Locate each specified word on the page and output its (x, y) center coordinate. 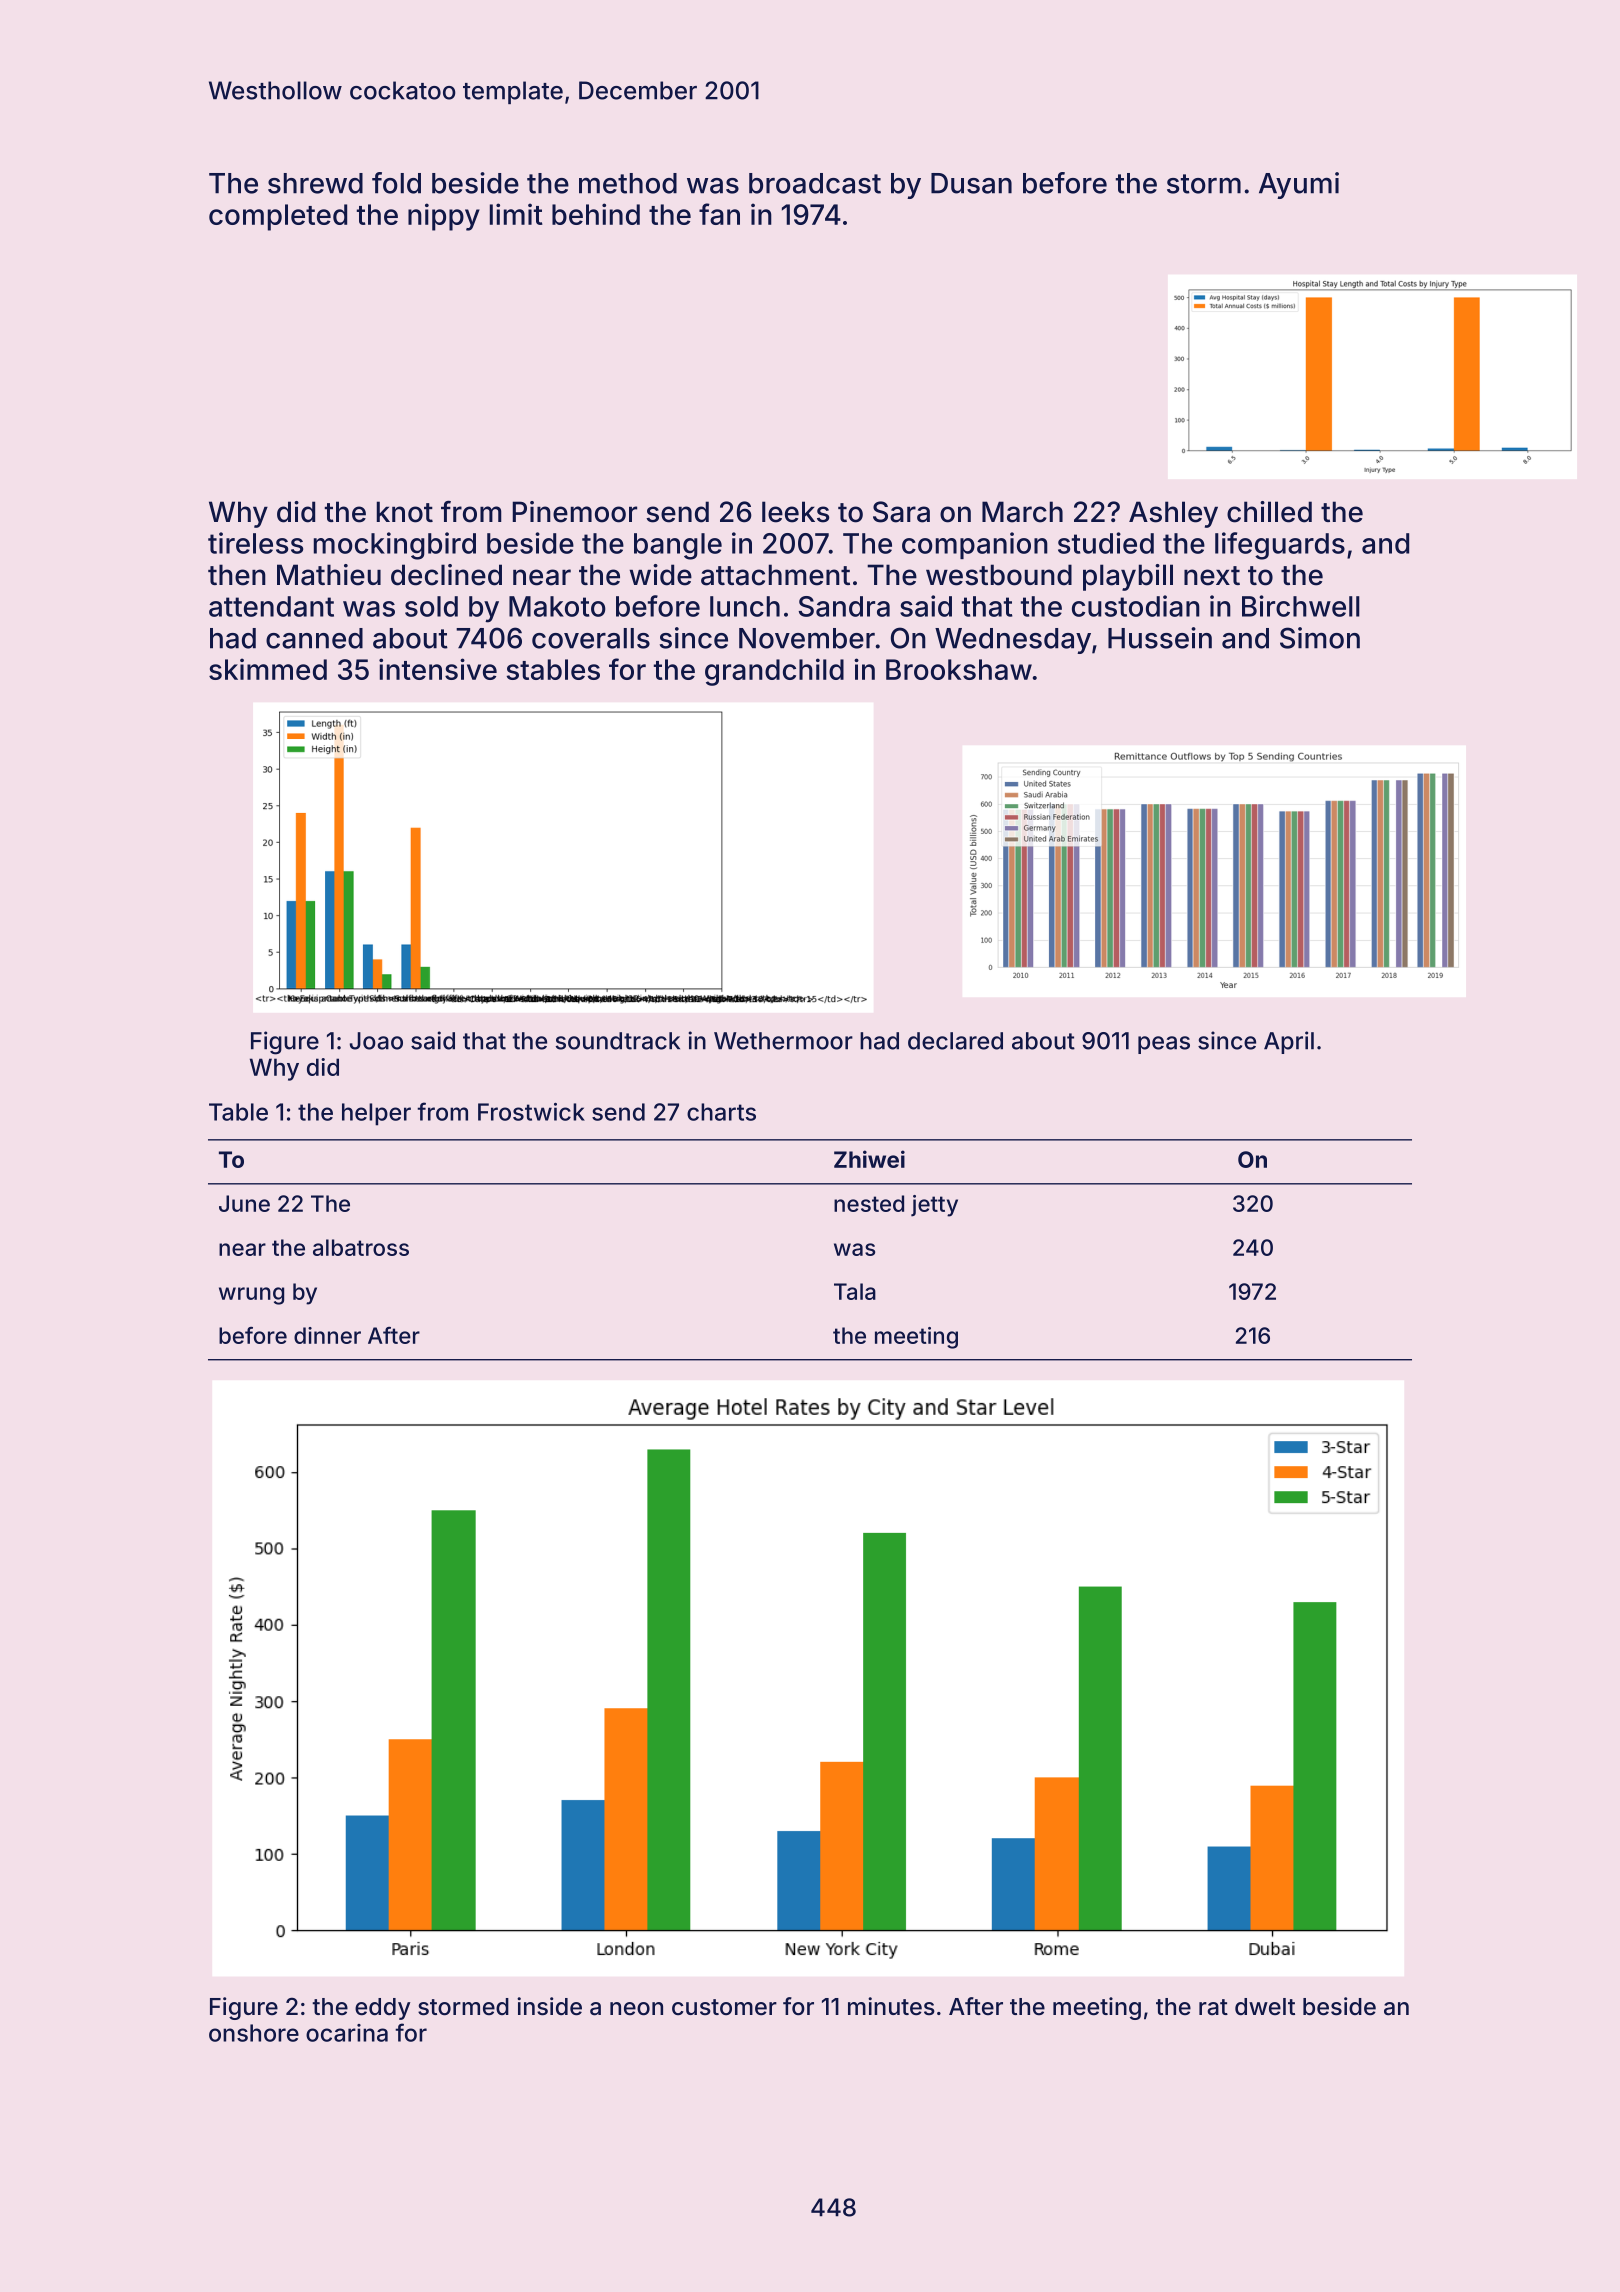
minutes (891, 2006)
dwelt (1265, 2006)
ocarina (347, 2033)
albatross (361, 1247)
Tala (855, 1291)
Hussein (1160, 638)
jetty (934, 1206)
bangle (678, 546)
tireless (255, 543)
